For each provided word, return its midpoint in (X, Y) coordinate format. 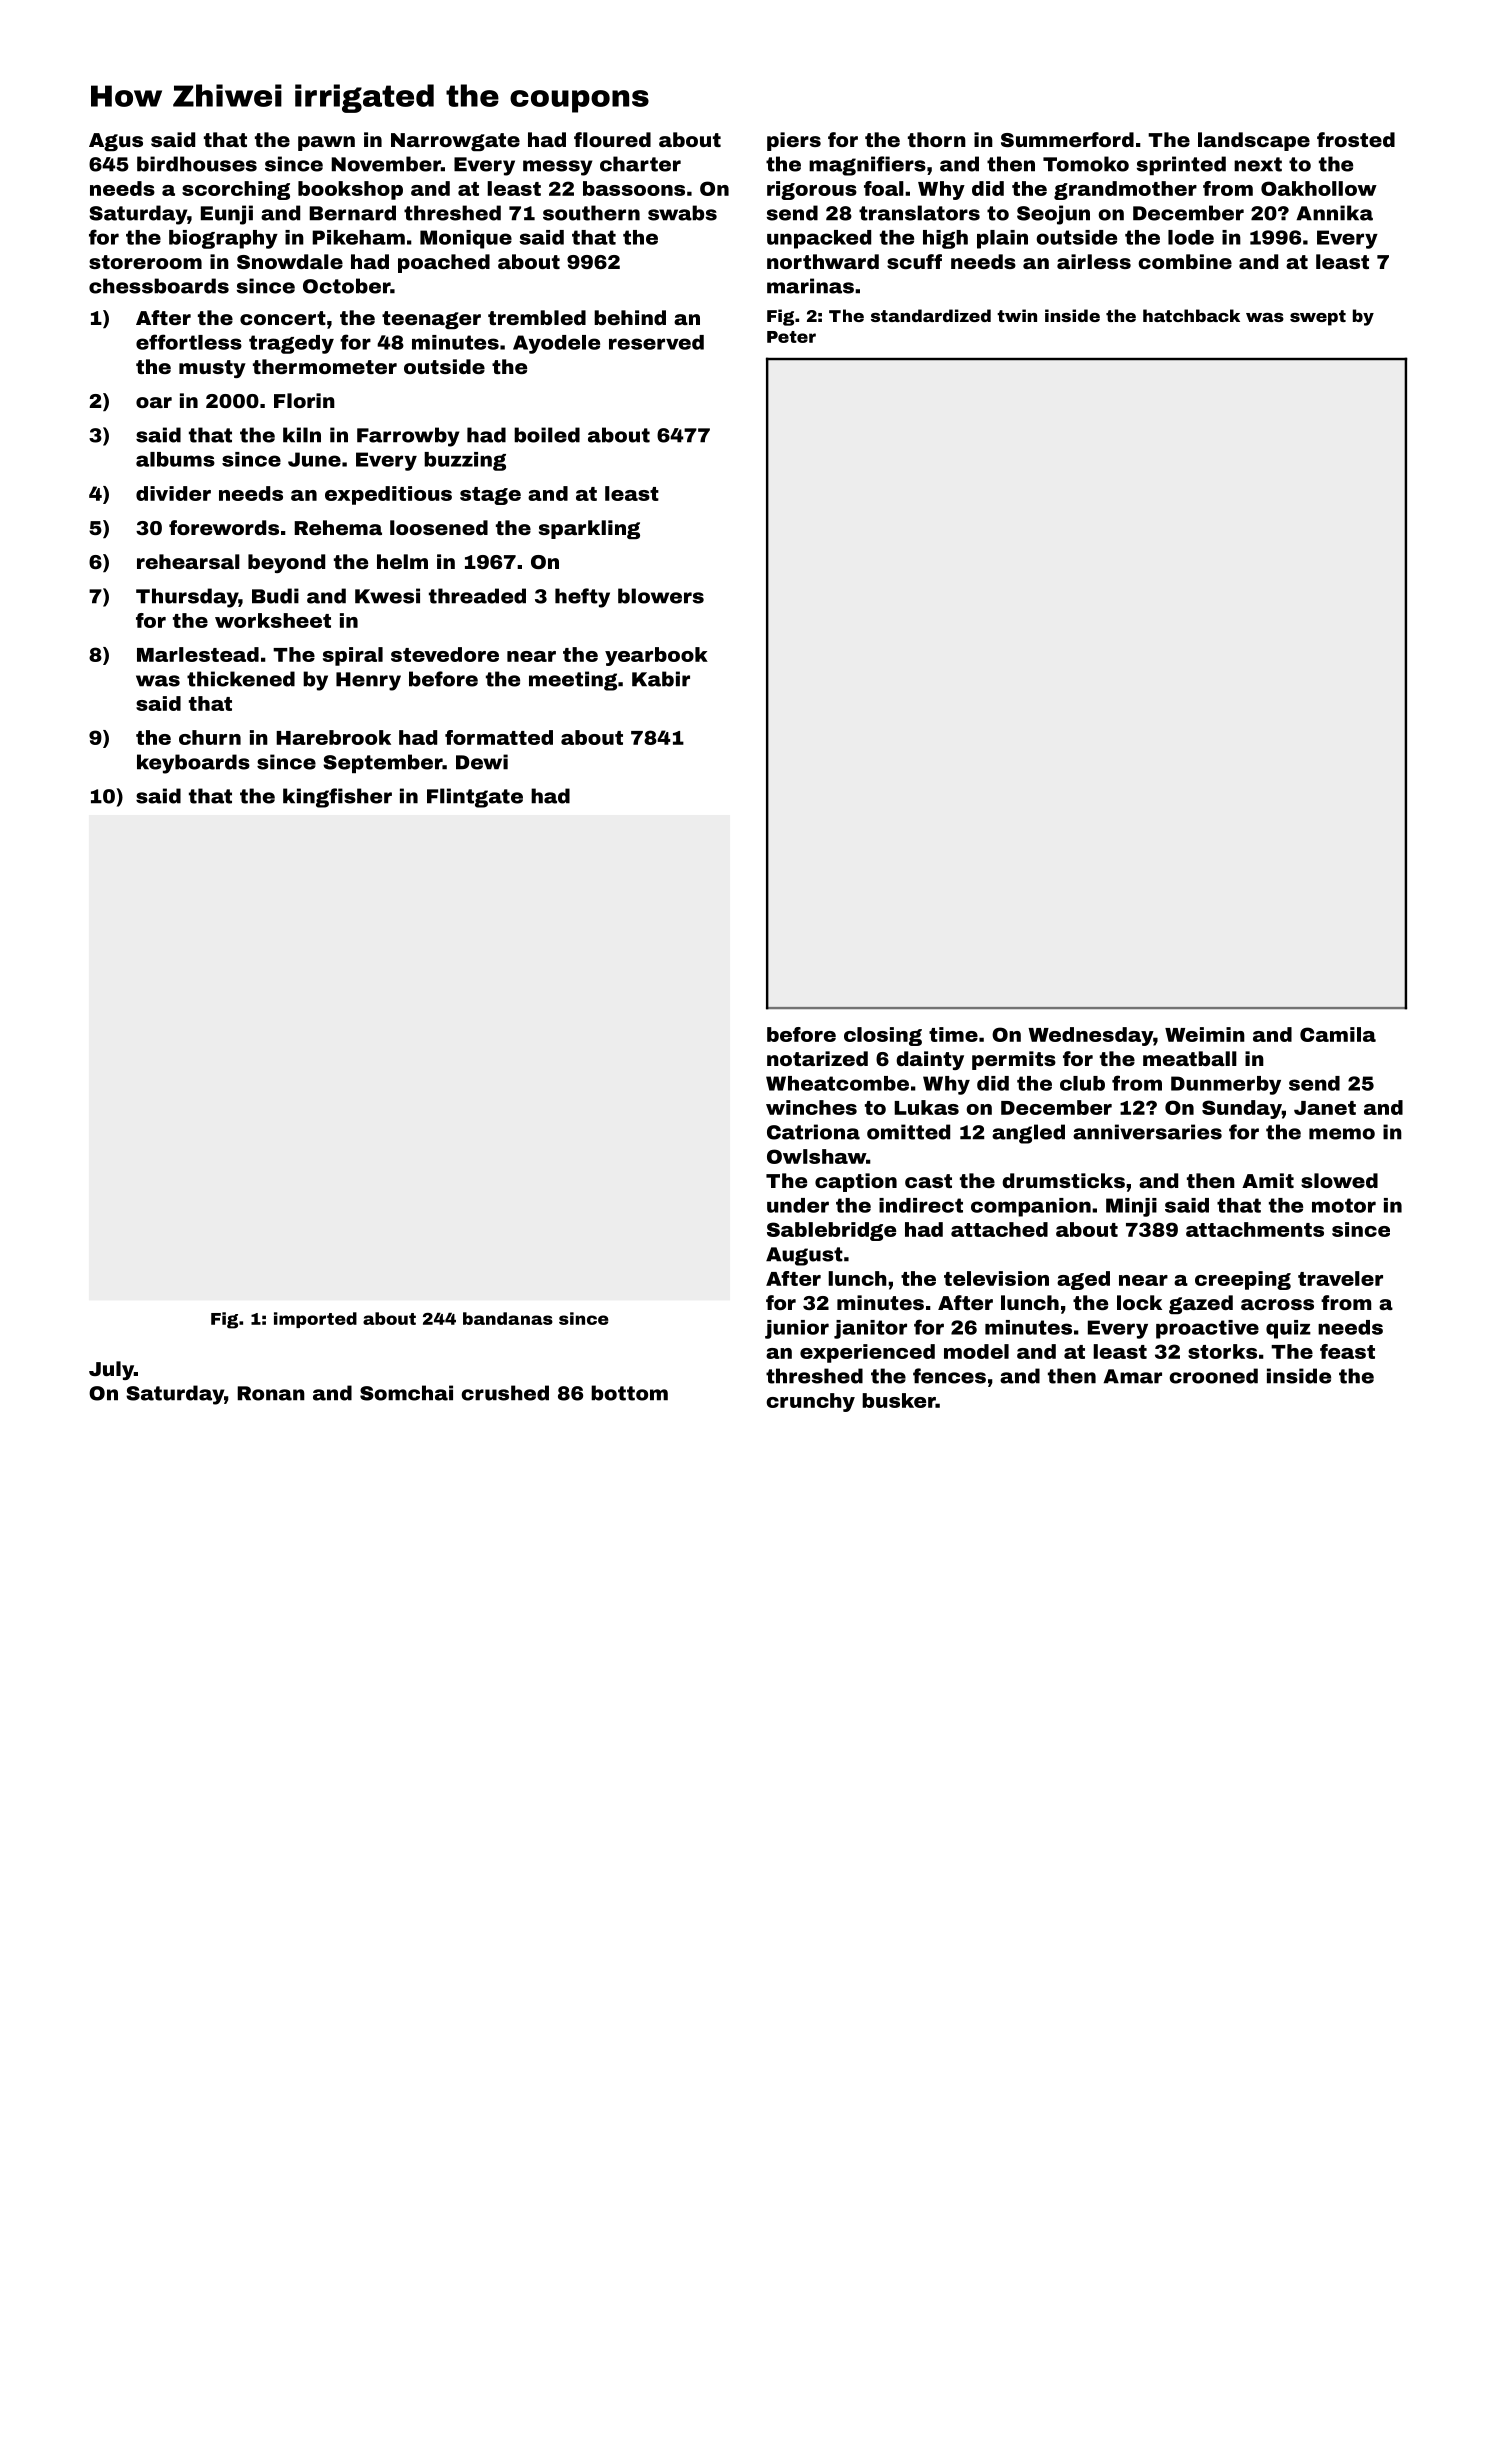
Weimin (1205, 1034)
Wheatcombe (837, 1083)
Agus (116, 142)
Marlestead (198, 654)
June (314, 459)
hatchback (1191, 315)
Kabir (661, 679)
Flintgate (475, 798)
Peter (791, 337)
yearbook (656, 656)
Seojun (1053, 215)
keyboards (193, 764)
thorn (937, 139)
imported (315, 1320)
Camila (1338, 1034)
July (111, 1370)
